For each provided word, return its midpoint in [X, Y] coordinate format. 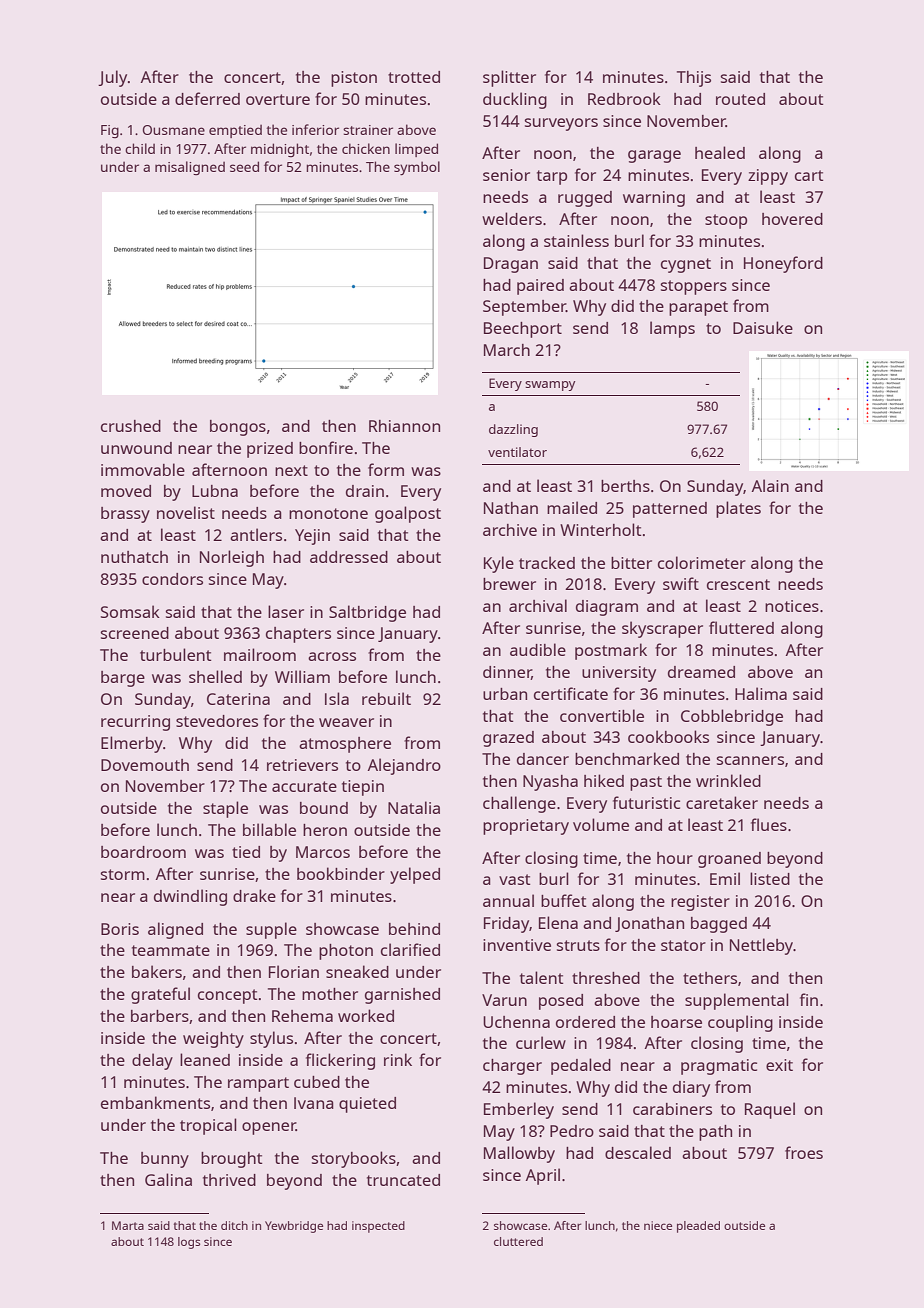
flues [769, 824]
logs [189, 1243]
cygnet [686, 265]
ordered [585, 1022]
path [715, 1133]
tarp [552, 177]
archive [510, 530]
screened [135, 633]
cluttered [518, 1241]
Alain [770, 485]
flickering [340, 1061]
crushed [131, 426]
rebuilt [386, 698]
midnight [280, 150]
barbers [160, 1016]
